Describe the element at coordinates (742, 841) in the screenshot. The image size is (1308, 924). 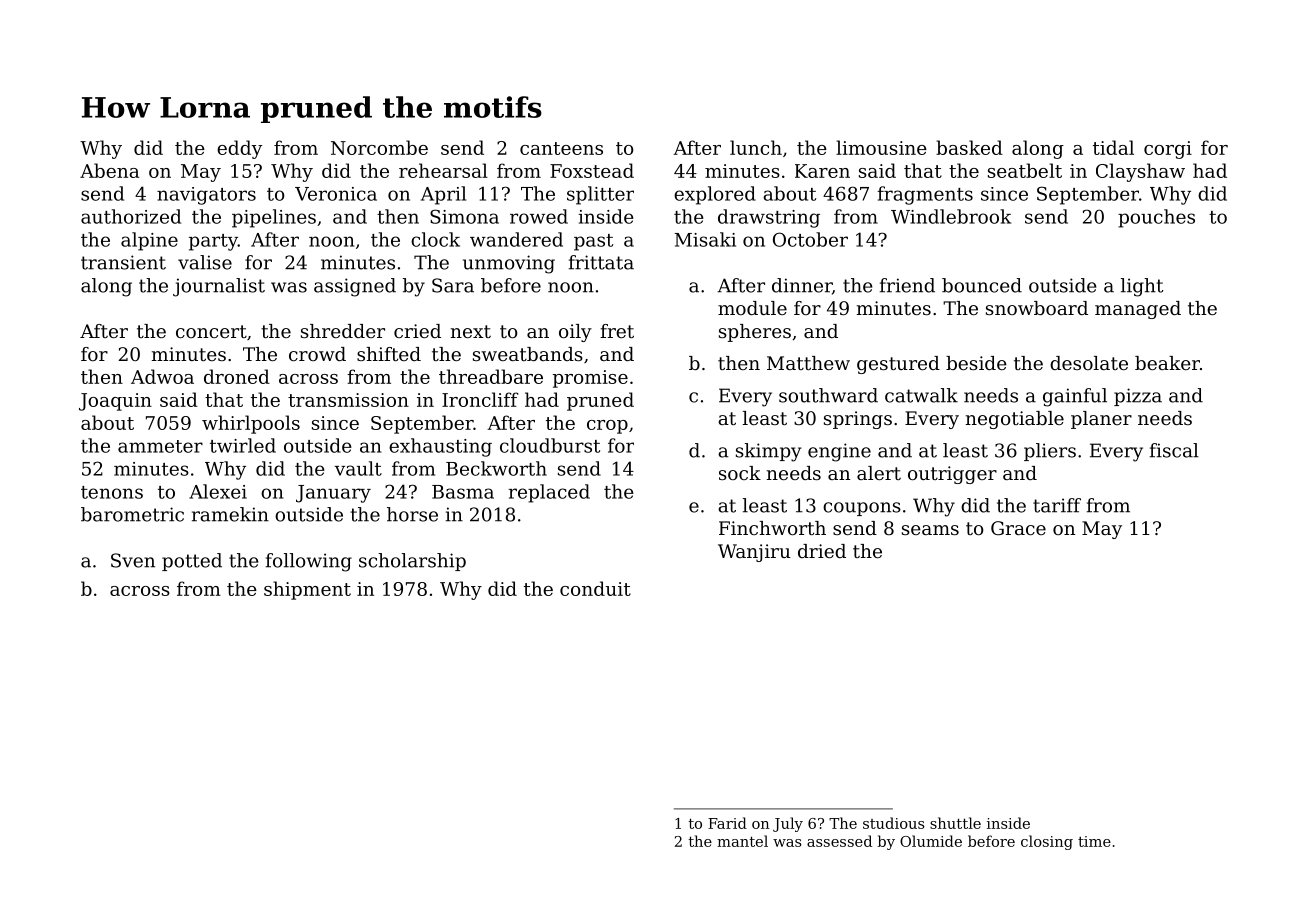
I see `mantel` at that location.
